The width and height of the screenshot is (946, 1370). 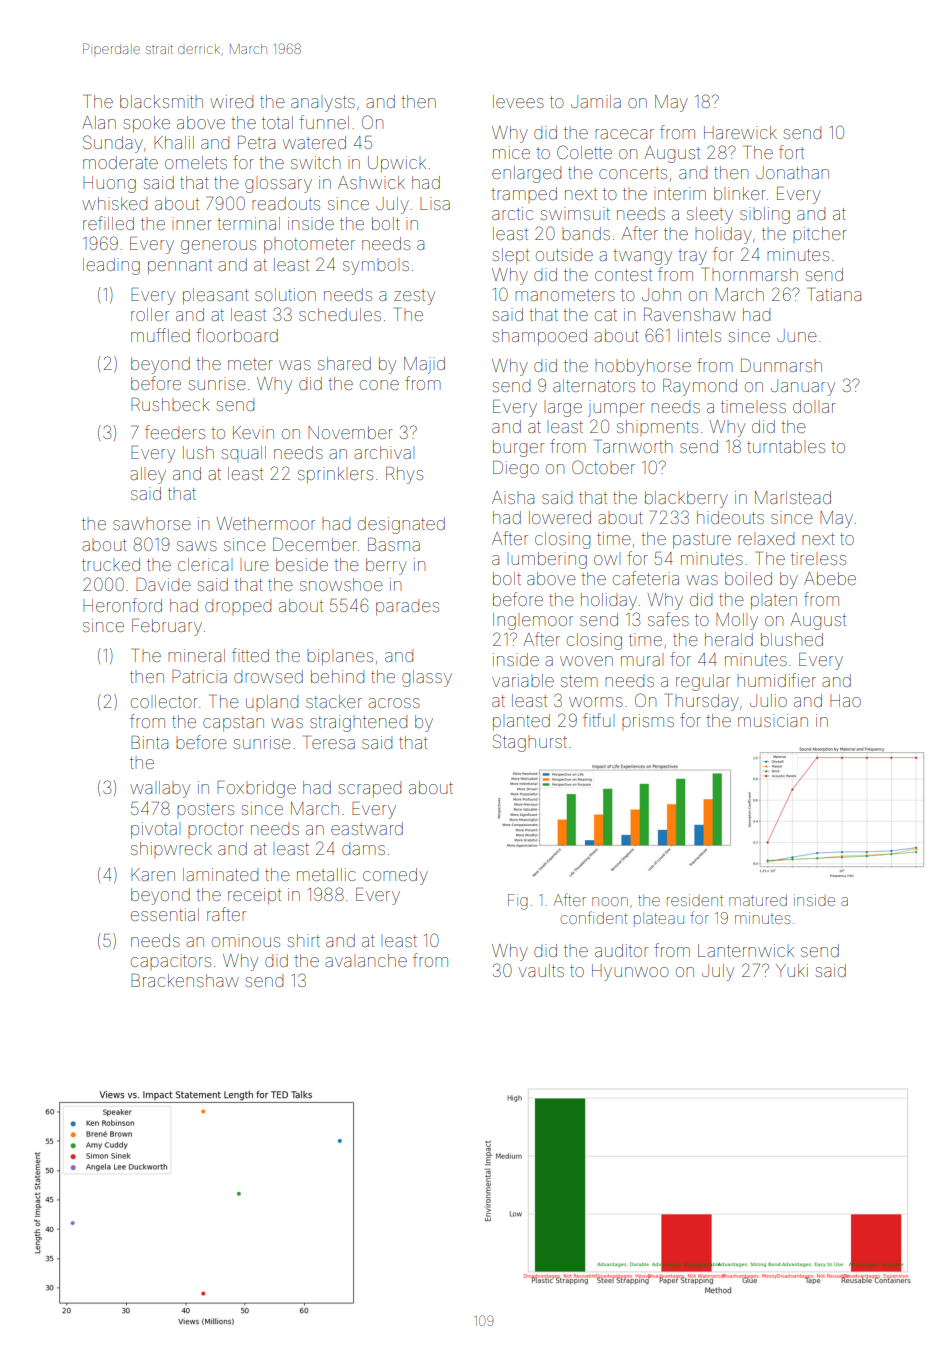 I want to click on Harewick, so click(x=740, y=132).
